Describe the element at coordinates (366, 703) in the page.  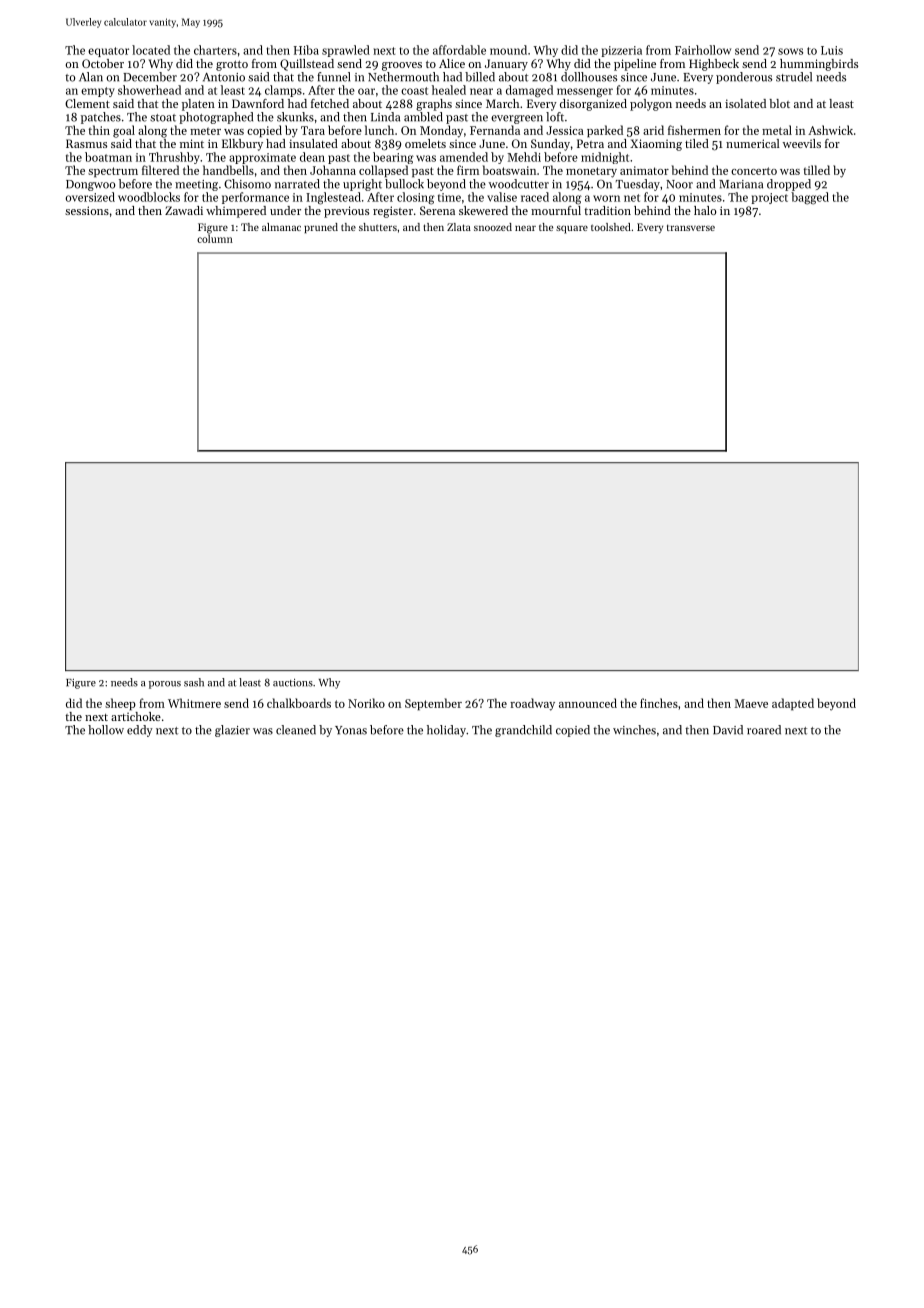
I see `Noriko` at that location.
